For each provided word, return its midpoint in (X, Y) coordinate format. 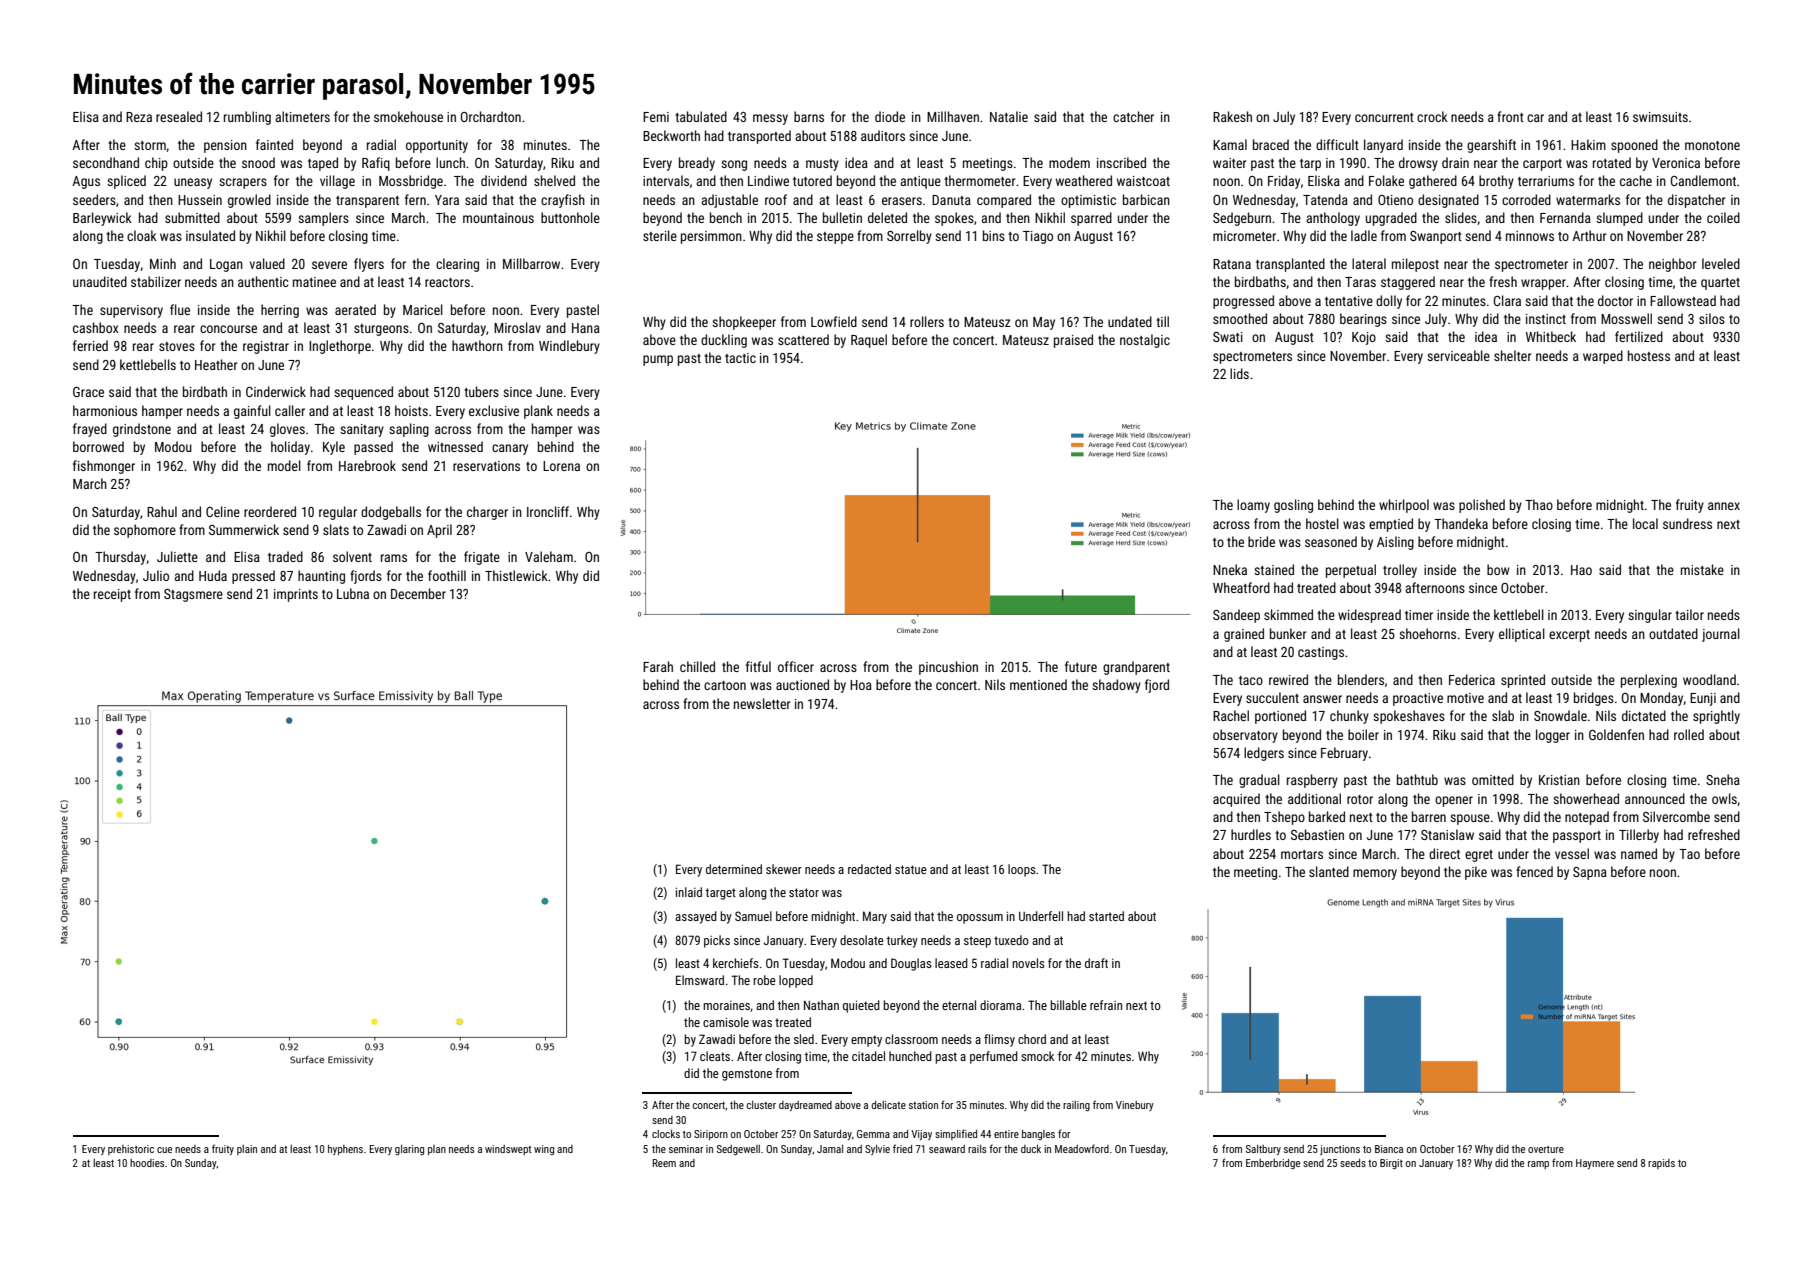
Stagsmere (193, 595)
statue (911, 869)
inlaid (689, 892)
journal (1721, 635)
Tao (1689, 854)
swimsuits (1660, 117)
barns (809, 116)
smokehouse (408, 116)
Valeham (549, 556)
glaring (409, 1150)
